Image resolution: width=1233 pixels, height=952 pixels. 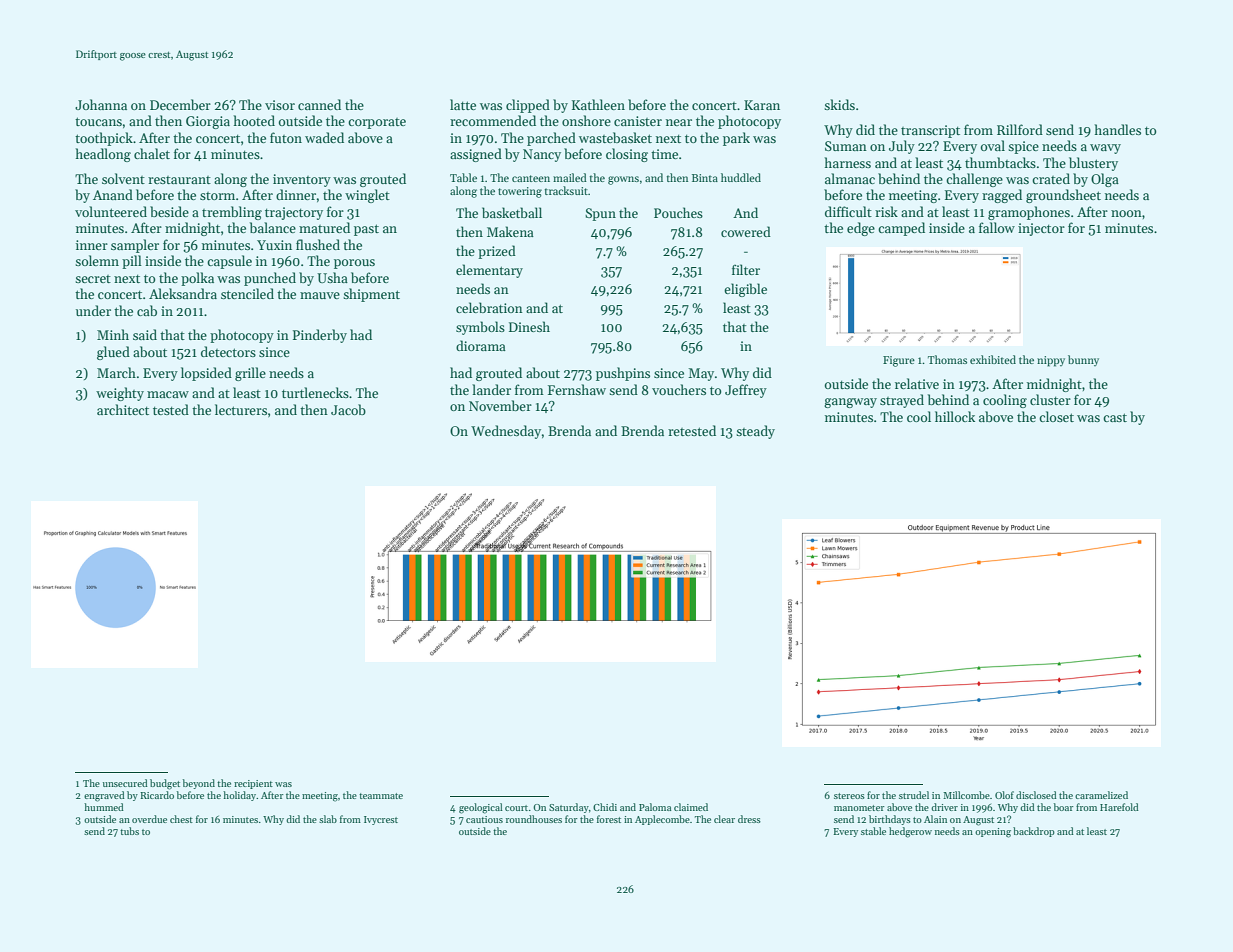 What do you see at coordinates (850, 403) in the image?
I see `gangway` at bounding box center [850, 403].
